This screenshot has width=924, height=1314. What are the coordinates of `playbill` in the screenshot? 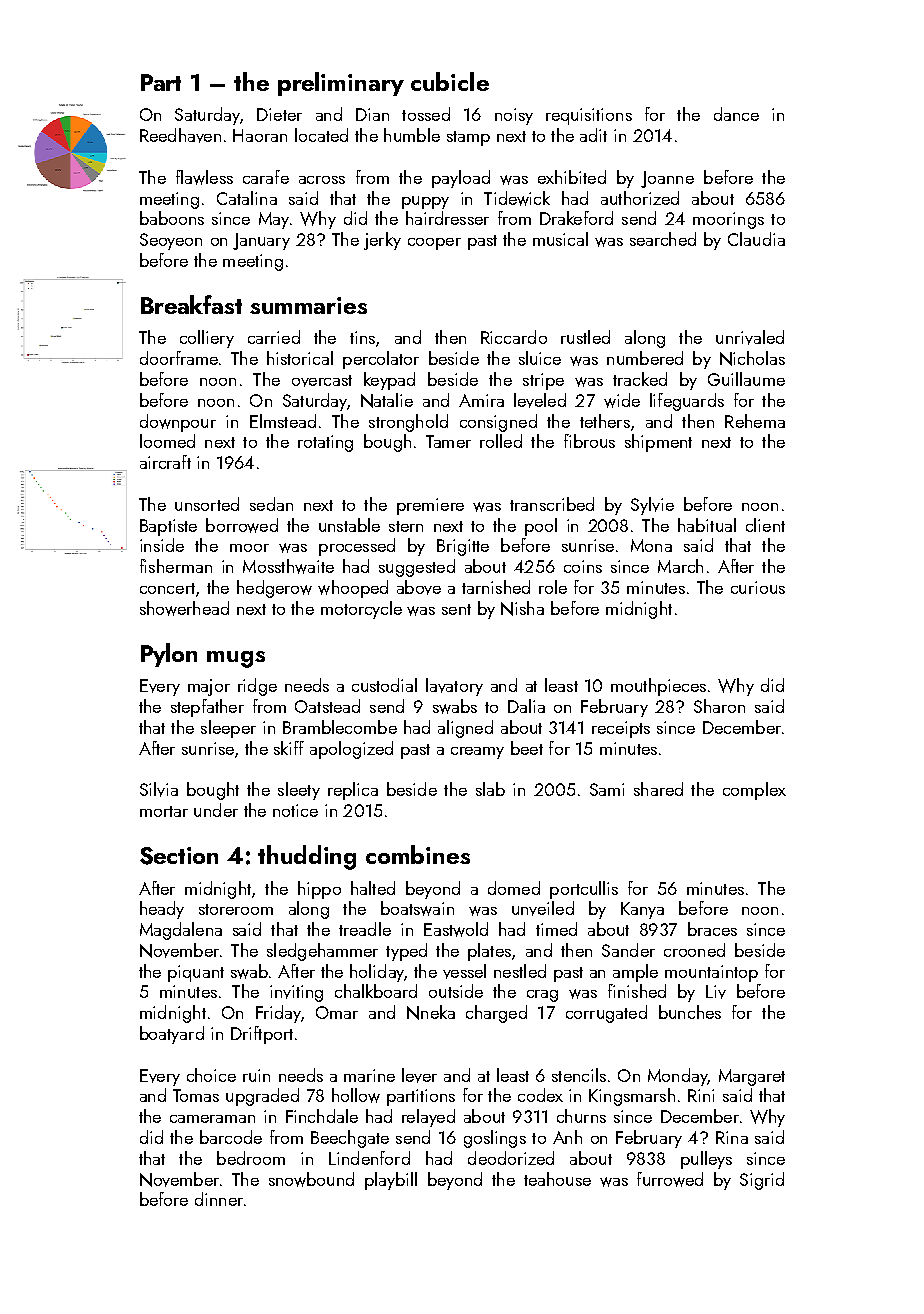 It's located at (391, 1181).
